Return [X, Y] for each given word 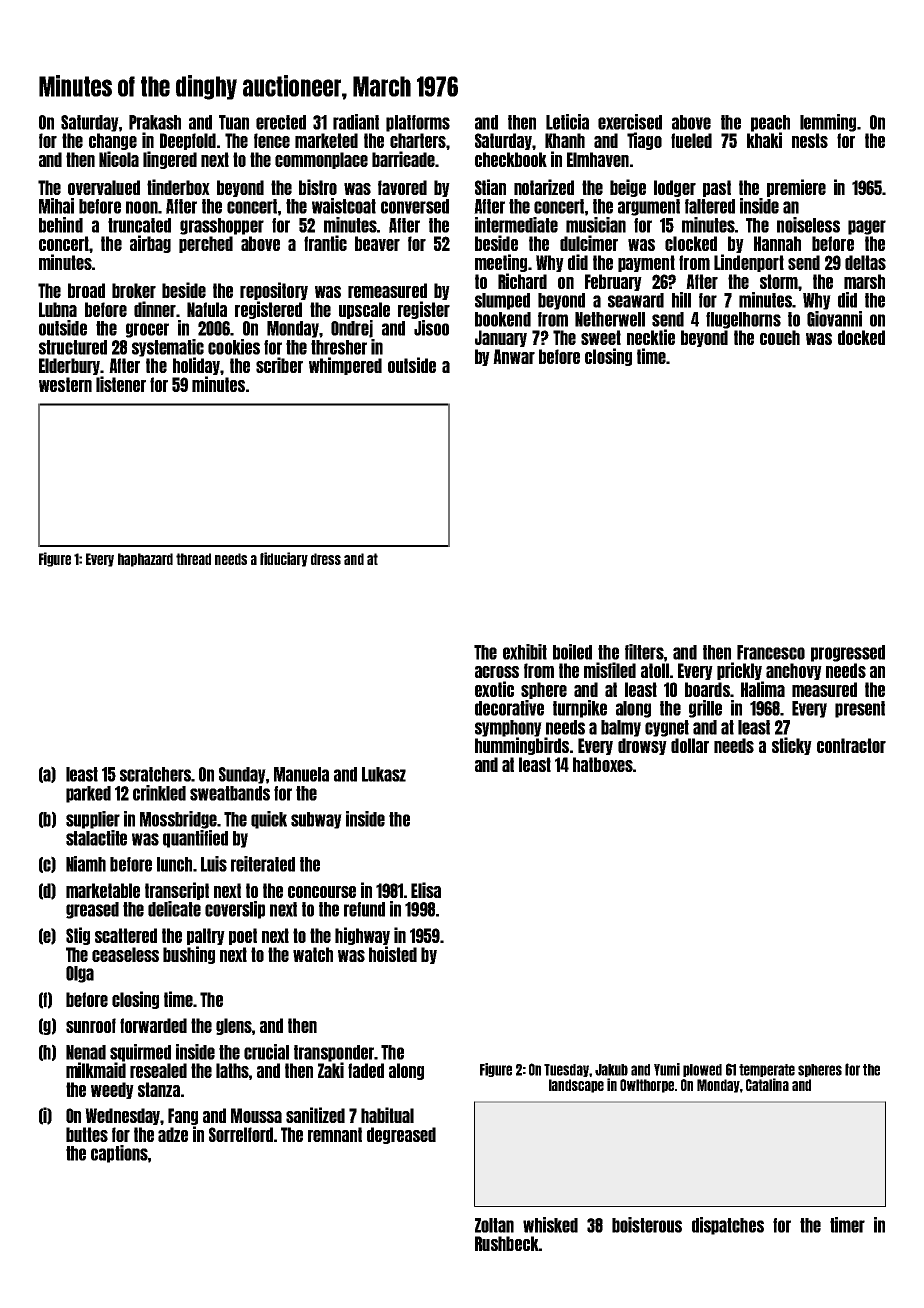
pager [867, 227]
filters [644, 652]
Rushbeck [507, 1243]
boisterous [647, 1225]
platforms [418, 123]
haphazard [145, 560]
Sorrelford [241, 1134]
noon [142, 207]
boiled [572, 652]
